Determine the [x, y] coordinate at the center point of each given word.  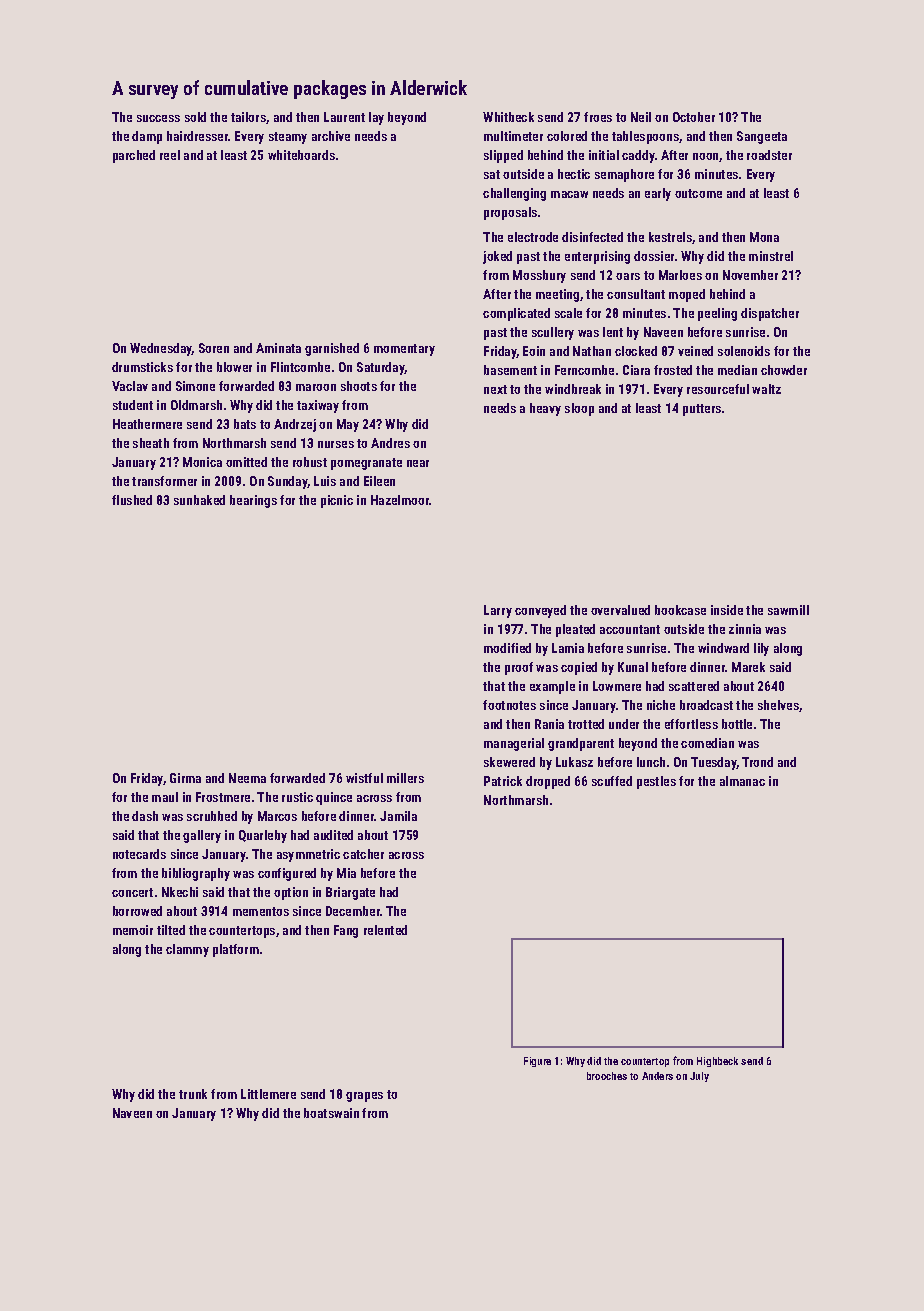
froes [598, 117]
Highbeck [717, 1062]
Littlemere [268, 1094]
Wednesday [161, 349]
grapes [364, 1097]
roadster [769, 155]
